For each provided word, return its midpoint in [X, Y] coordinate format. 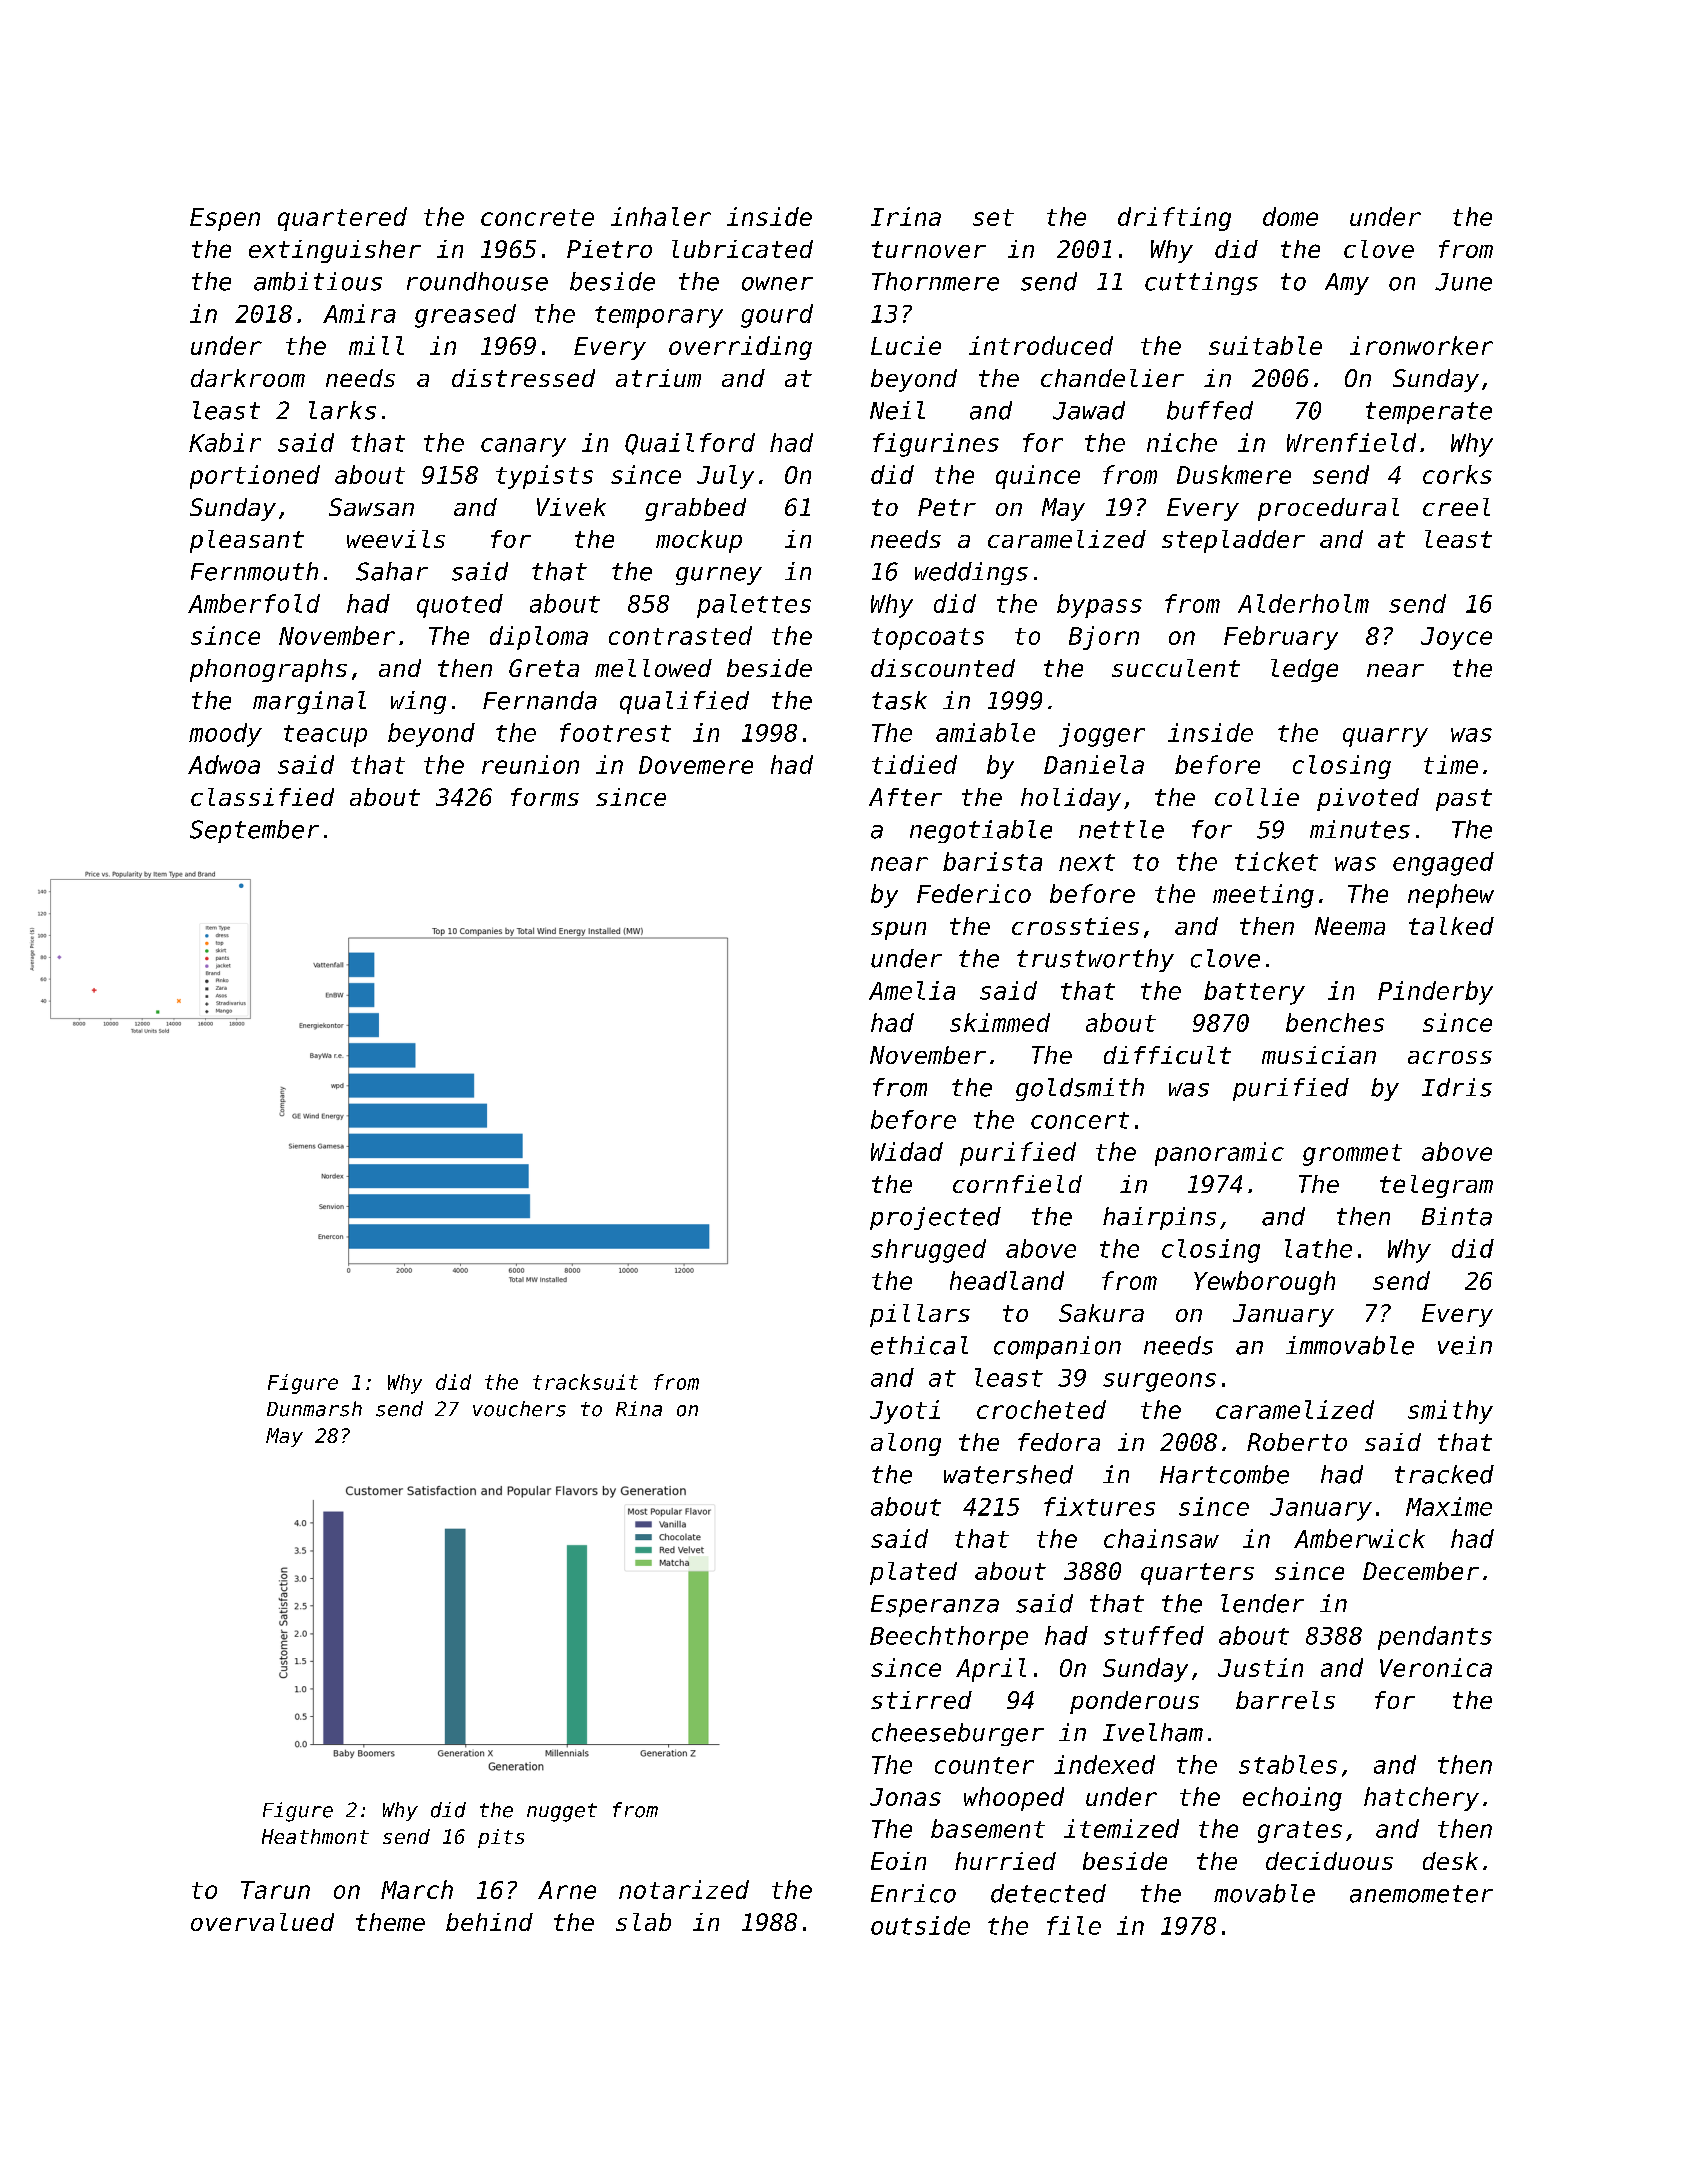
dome [1290, 216]
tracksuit [585, 1382]
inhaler [661, 216]
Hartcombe [1224, 1474]
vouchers [519, 1409]
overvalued [262, 1922]
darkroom [248, 378]
